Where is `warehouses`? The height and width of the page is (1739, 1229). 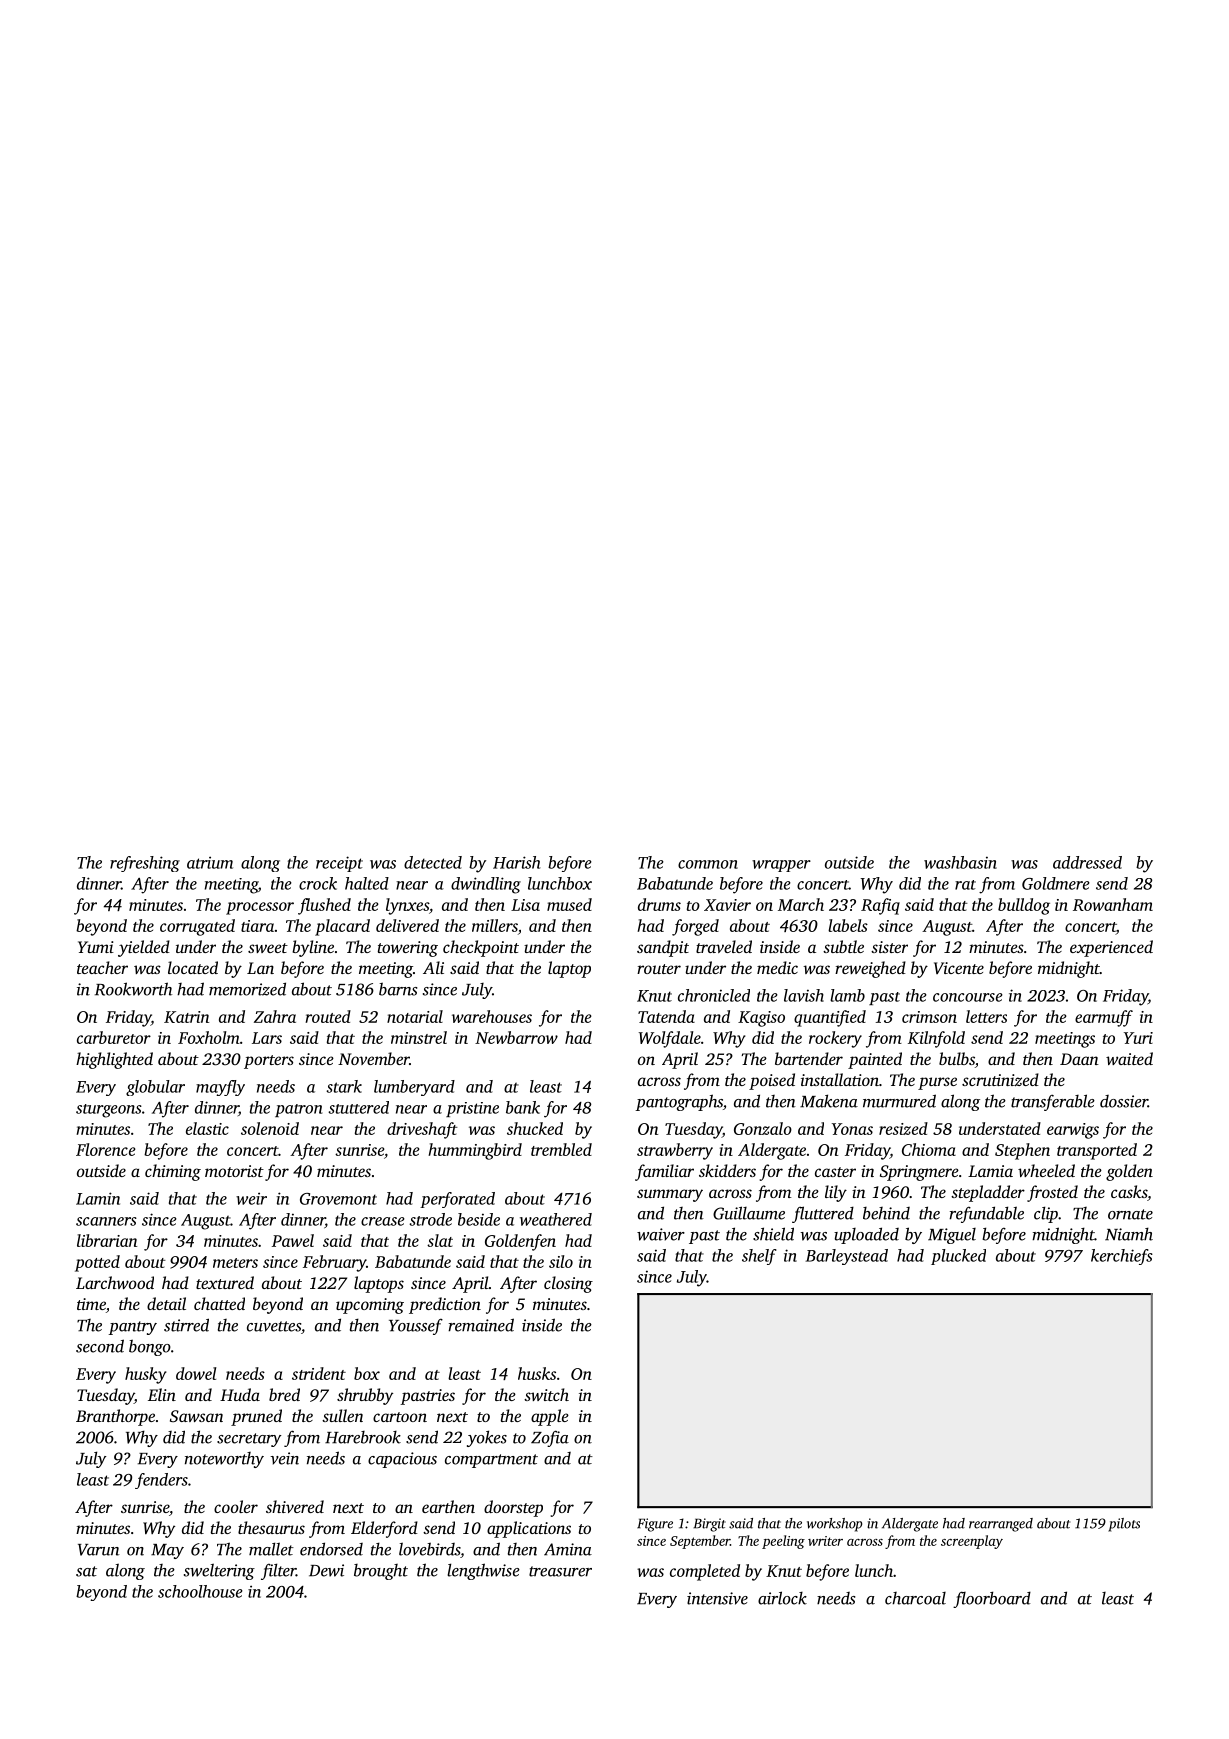
warehouses is located at coordinates (492, 1016).
